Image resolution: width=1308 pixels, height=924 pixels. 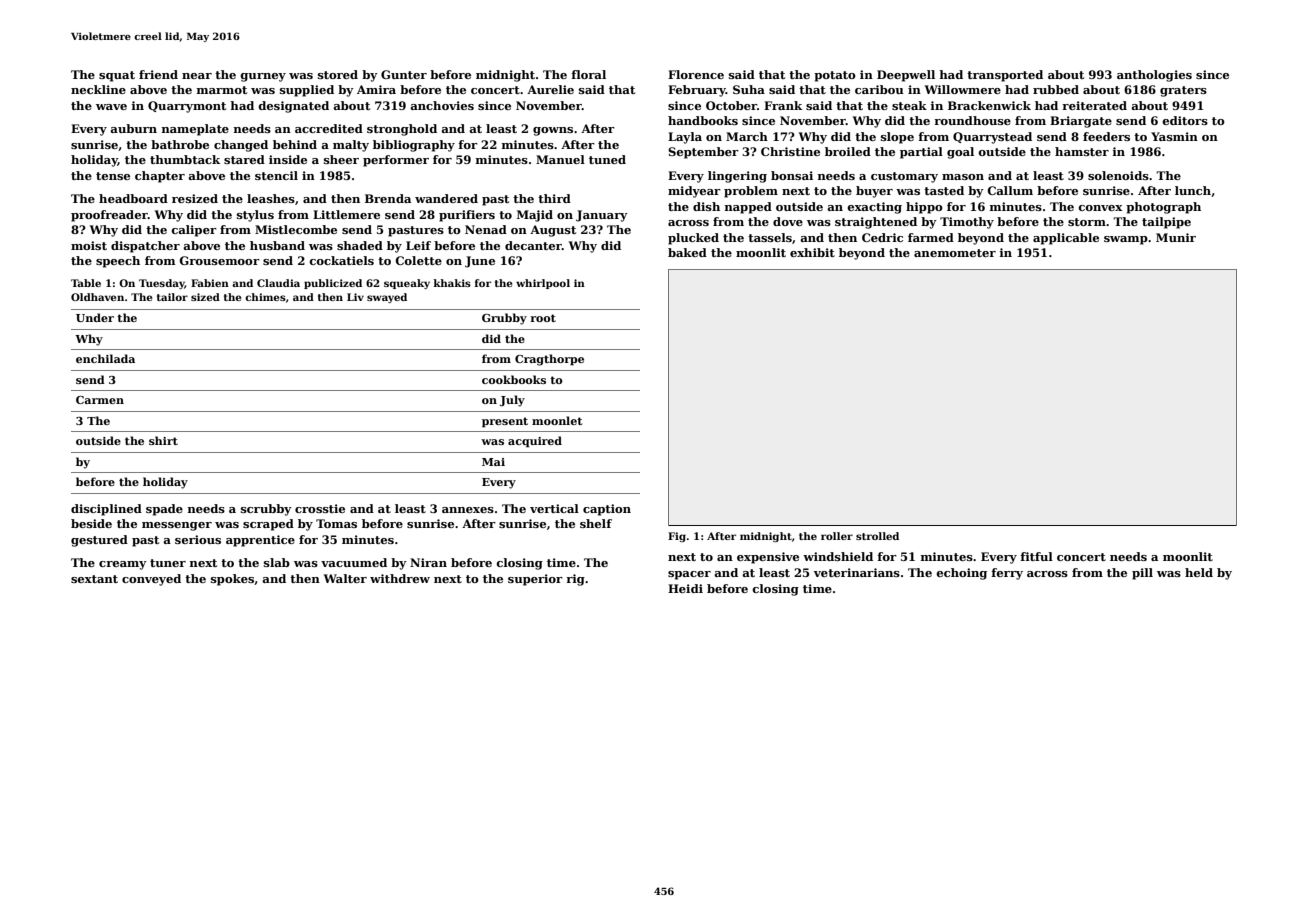 What do you see at coordinates (278, 283) in the image?
I see `Claudia` at bounding box center [278, 283].
